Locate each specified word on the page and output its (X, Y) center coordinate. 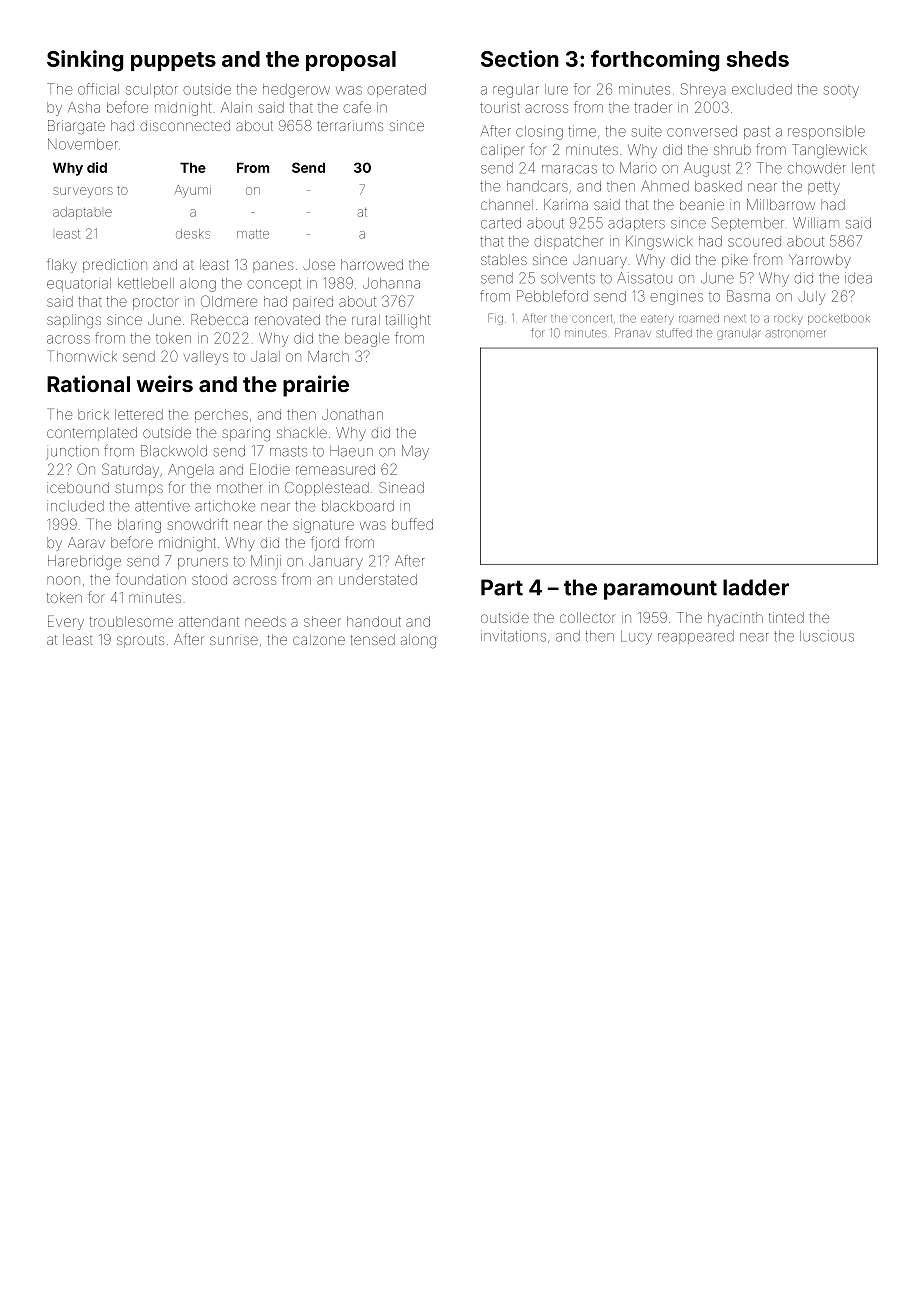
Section (520, 58)
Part (502, 587)
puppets (173, 61)
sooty (841, 92)
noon (63, 580)
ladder (756, 587)
